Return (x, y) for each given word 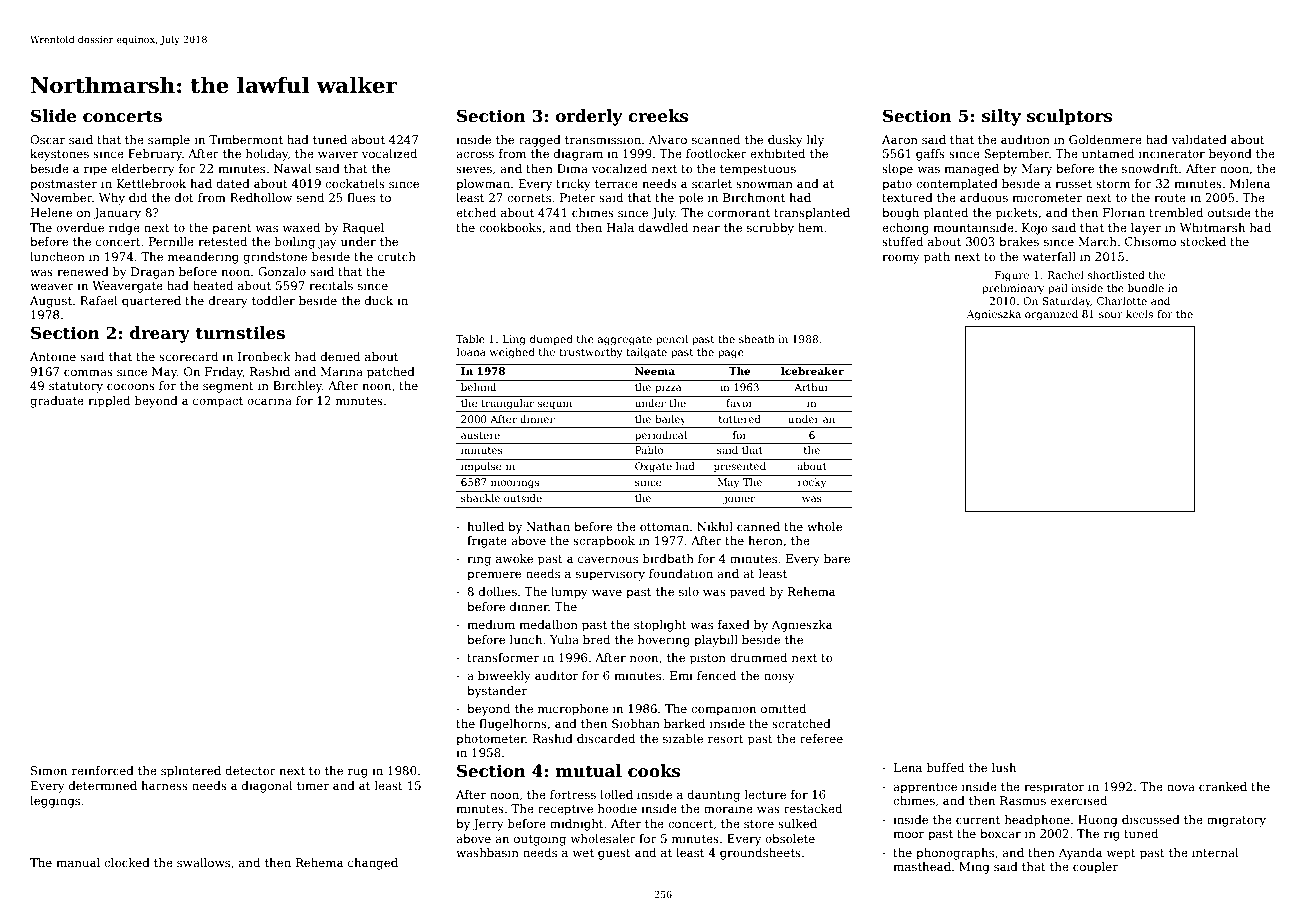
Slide (53, 116)
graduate (57, 402)
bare (837, 558)
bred (596, 639)
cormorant (739, 213)
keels (1139, 314)
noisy (779, 677)
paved (747, 593)
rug (358, 773)
